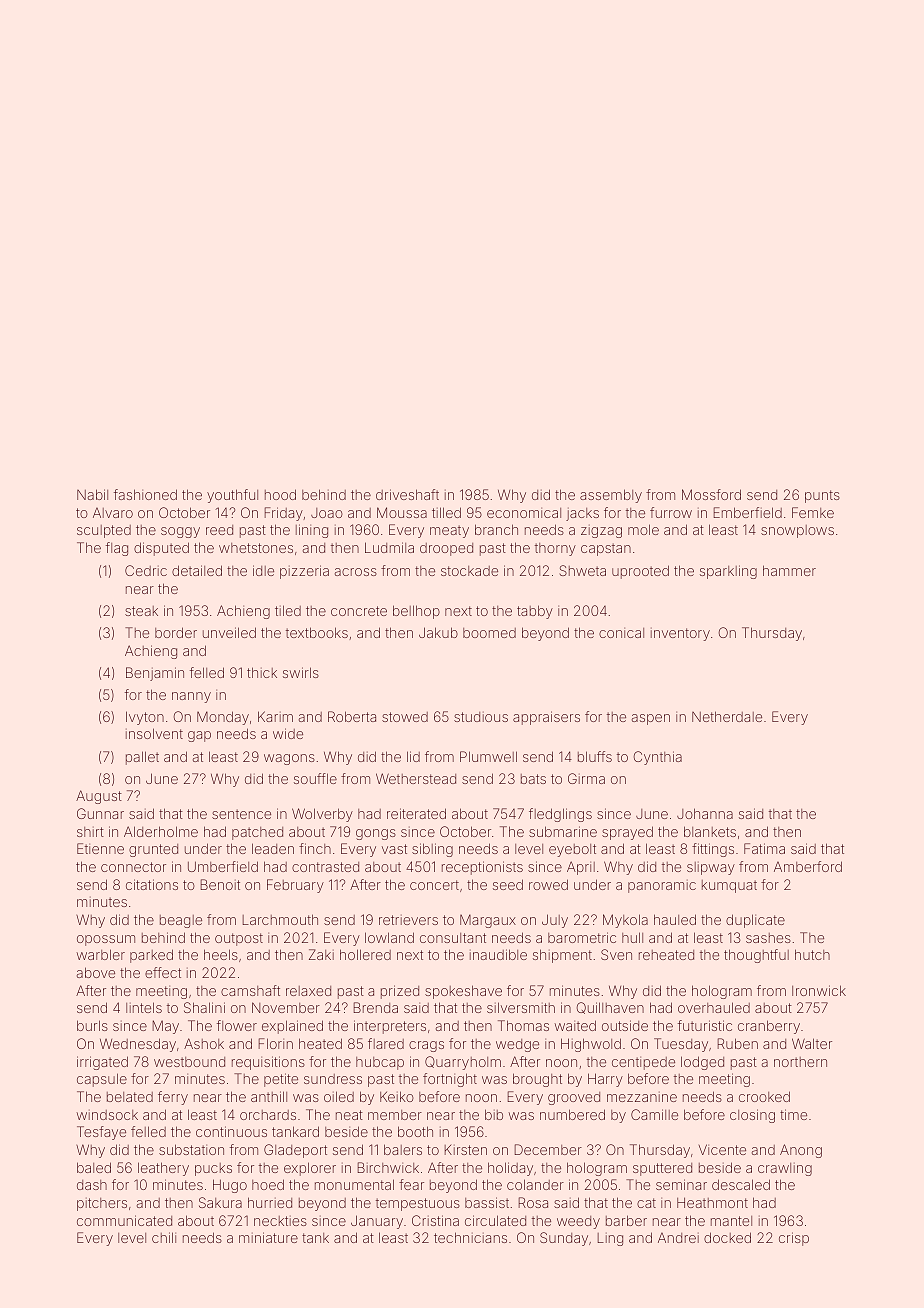  What do you see at coordinates (435, 1220) in the page?
I see `Cristina` at bounding box center [435, 1220].
